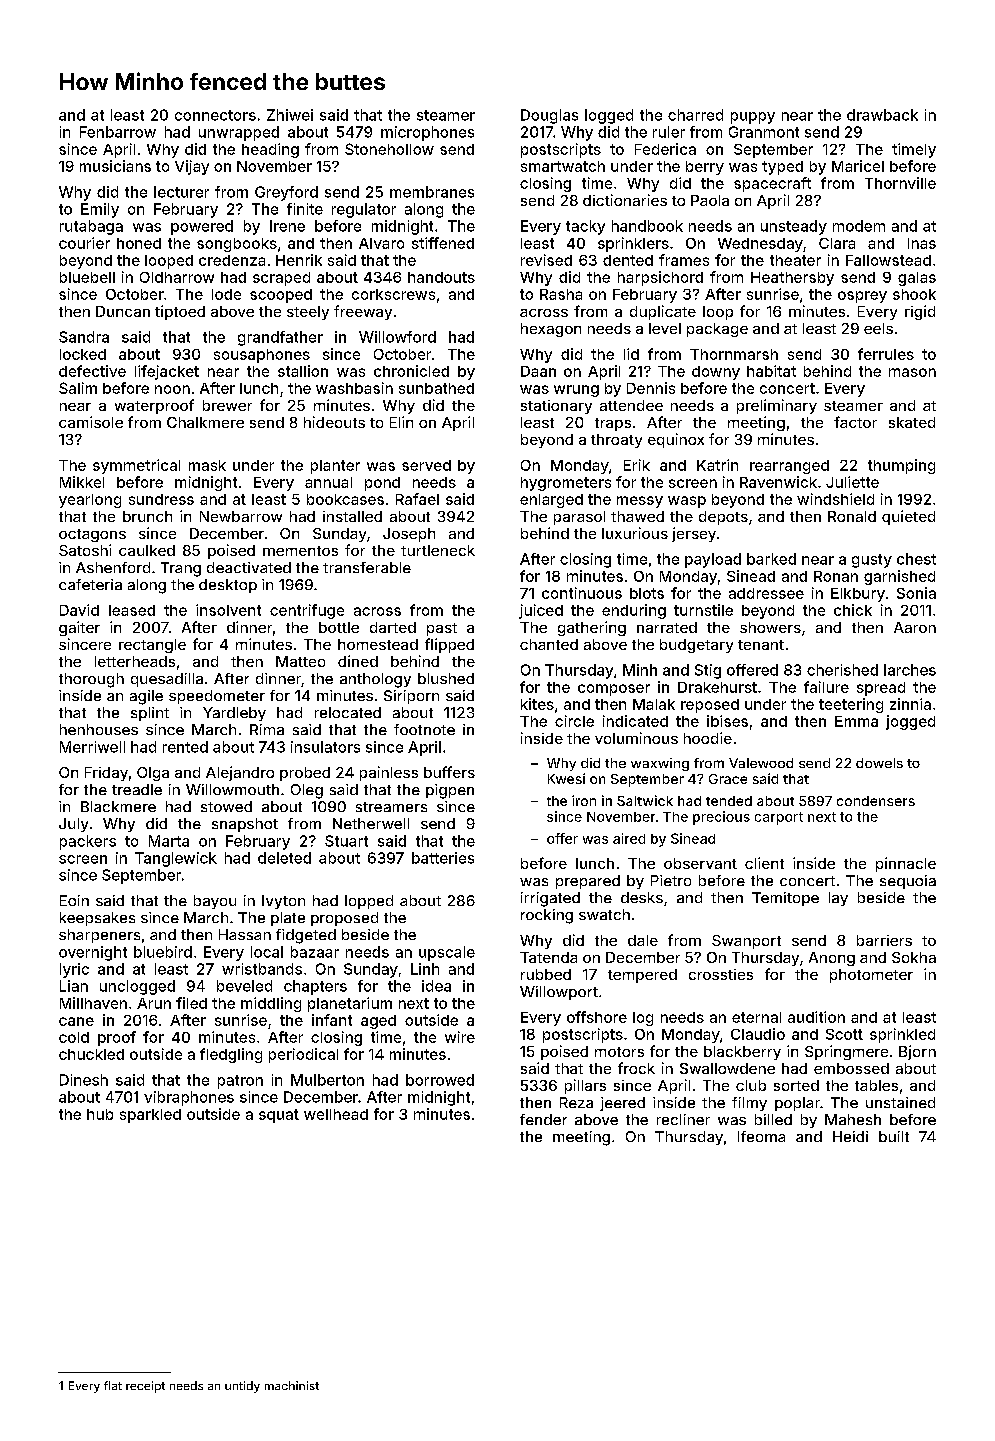 Image resolution: width=995 pixels, height=1441 pixels. What do you see at coordinates (381, 243) in the screenshot?
I see `Alvaro` at bounding box center [381, 243].
